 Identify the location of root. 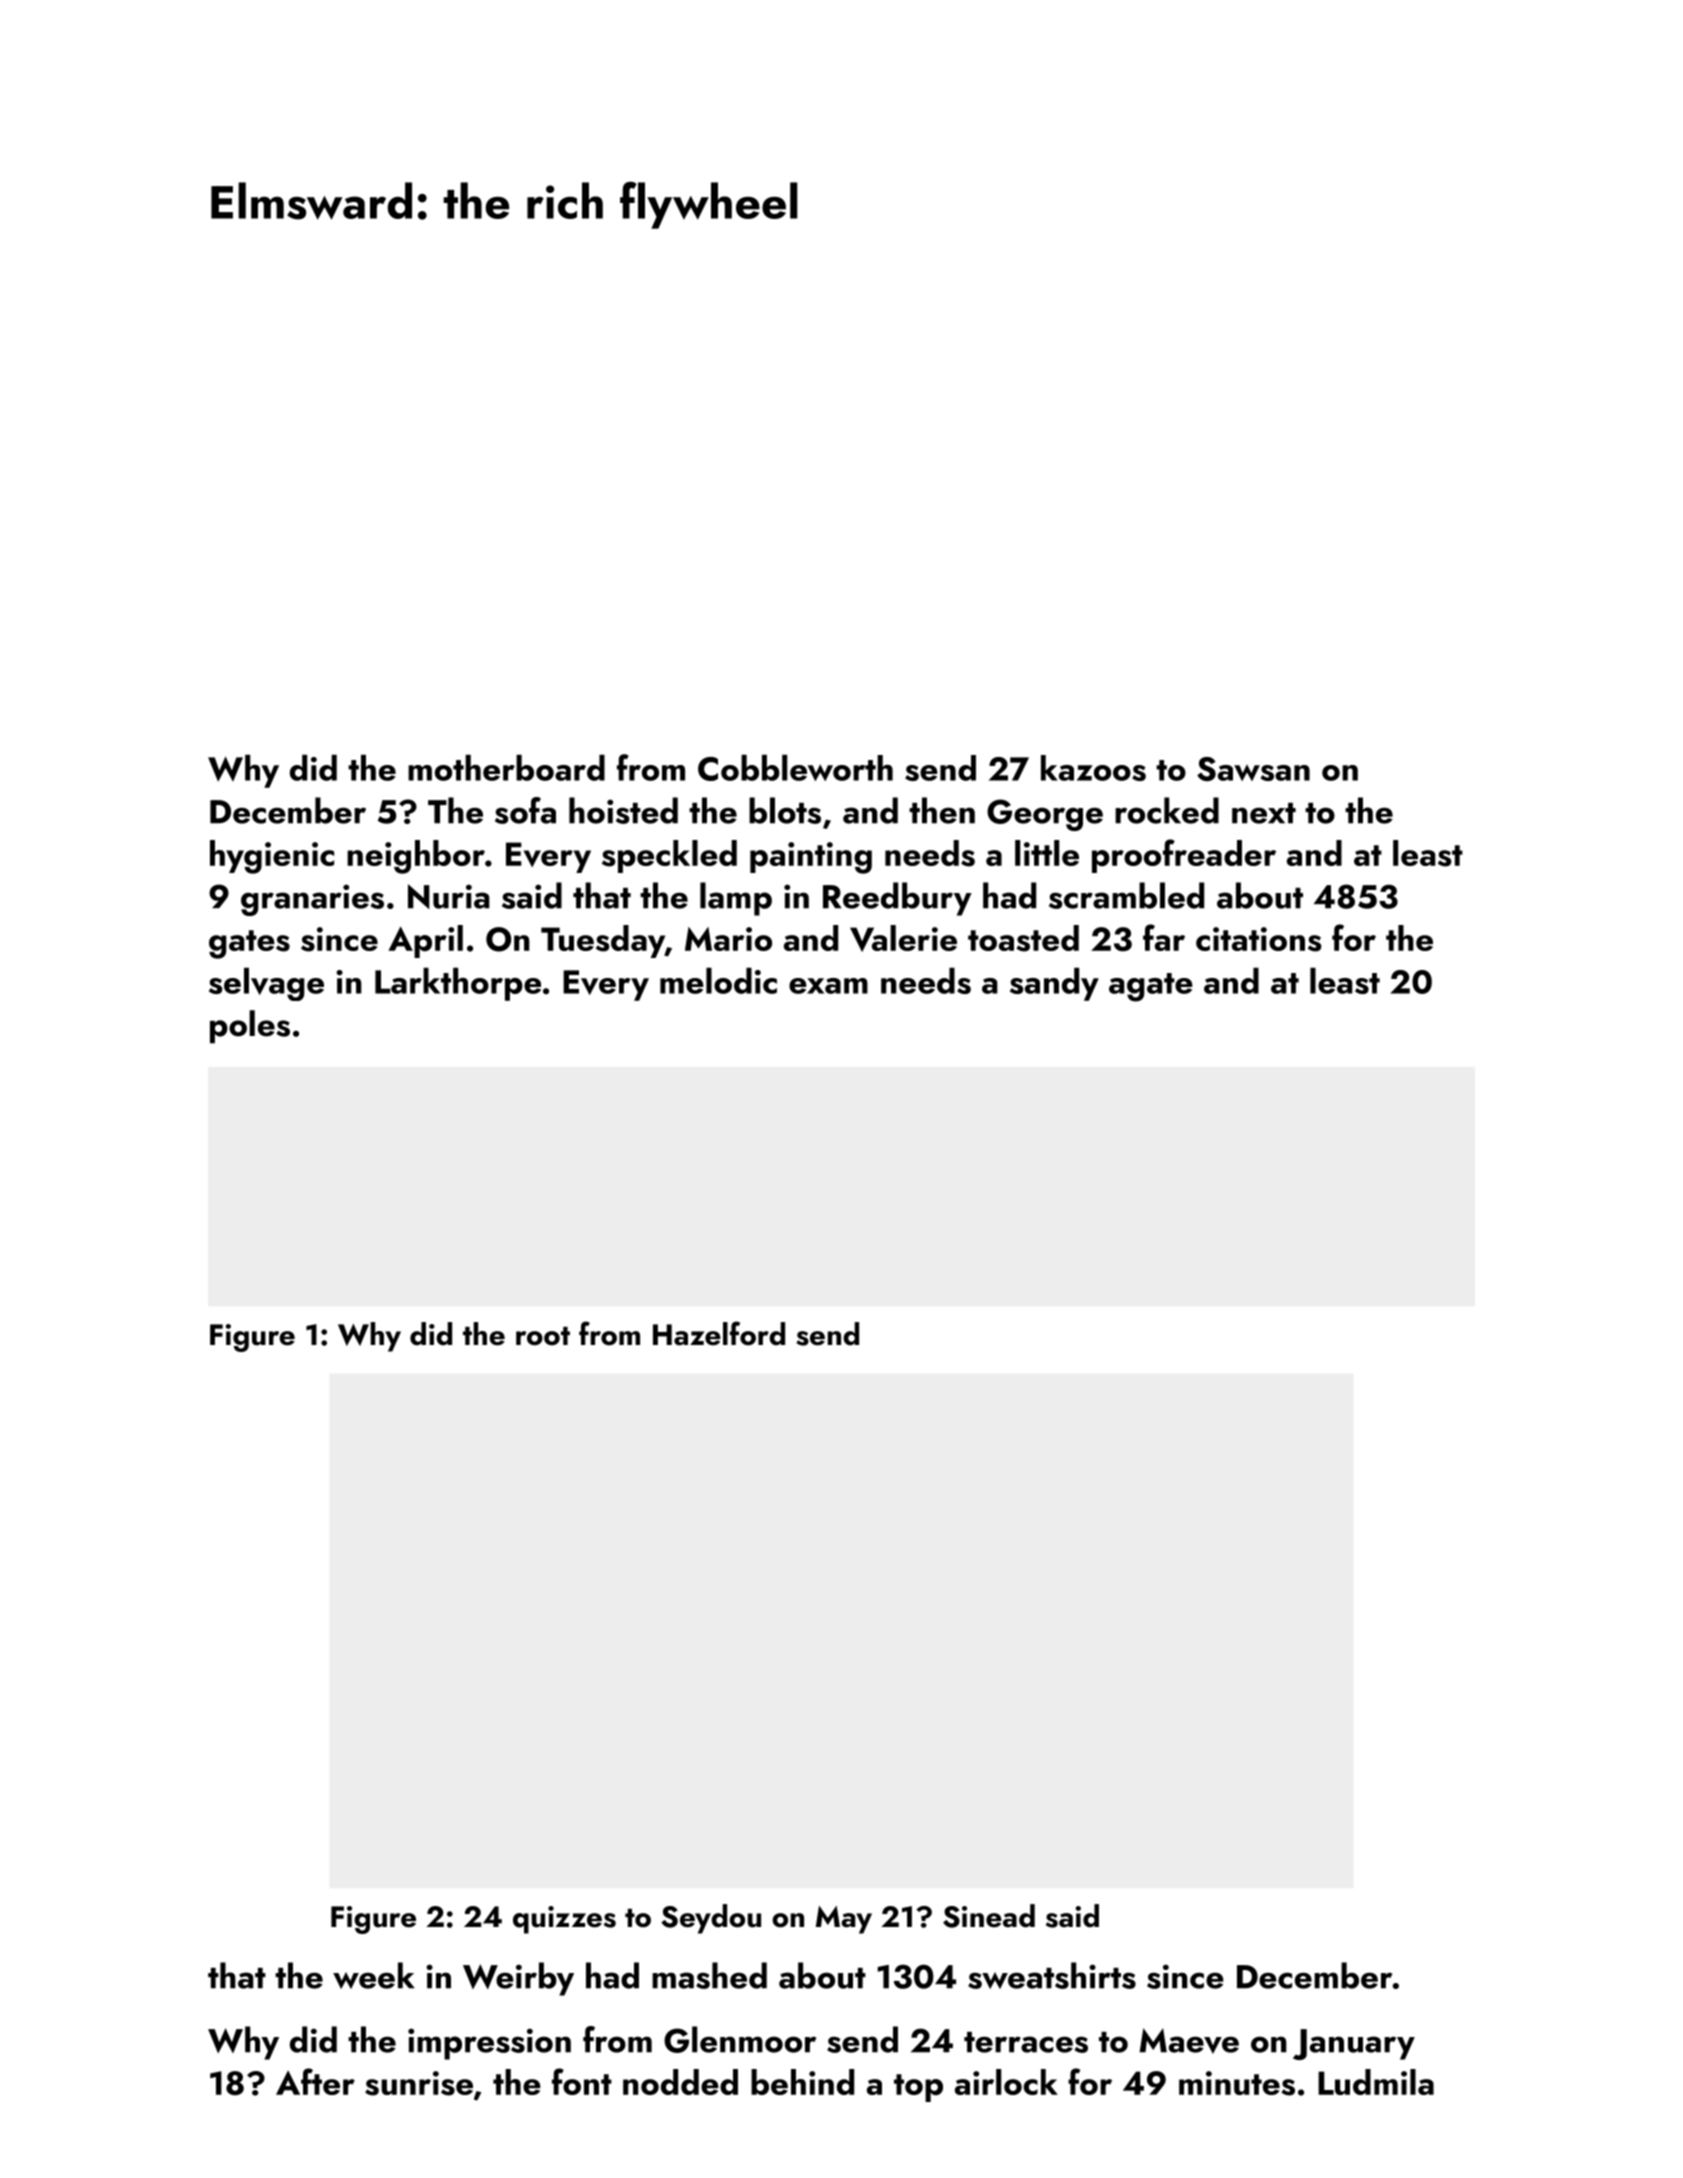
(543, 1336).
